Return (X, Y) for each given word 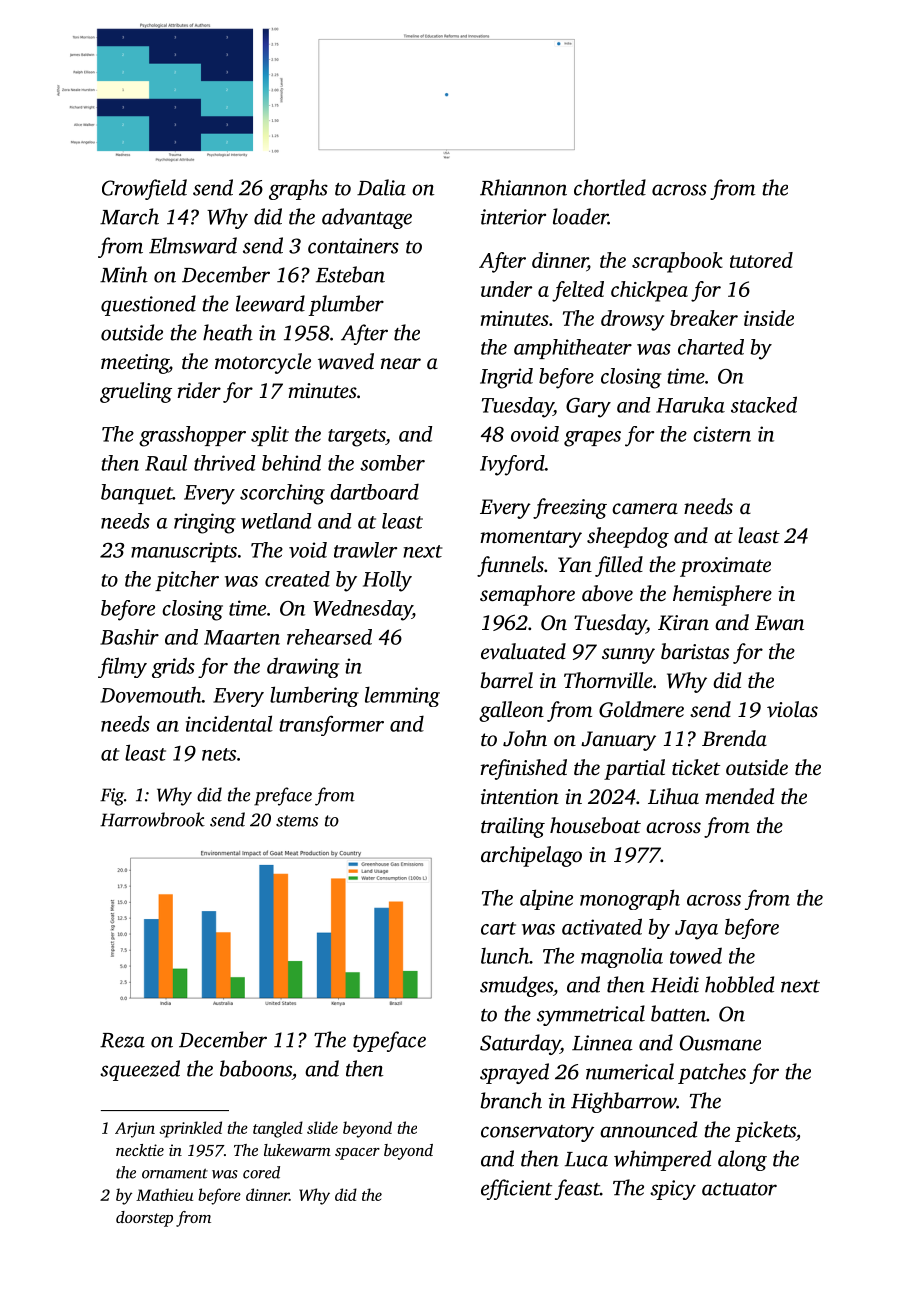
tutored (761, 260)
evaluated (523, 651)
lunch (505, 955)
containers (353, 246)
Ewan (779, 623)
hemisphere (722, 595)
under (506, 289)
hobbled (739, 984)
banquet (137, 494)
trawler (365, 550)
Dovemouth (151, 694)
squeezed (140, 1070)
